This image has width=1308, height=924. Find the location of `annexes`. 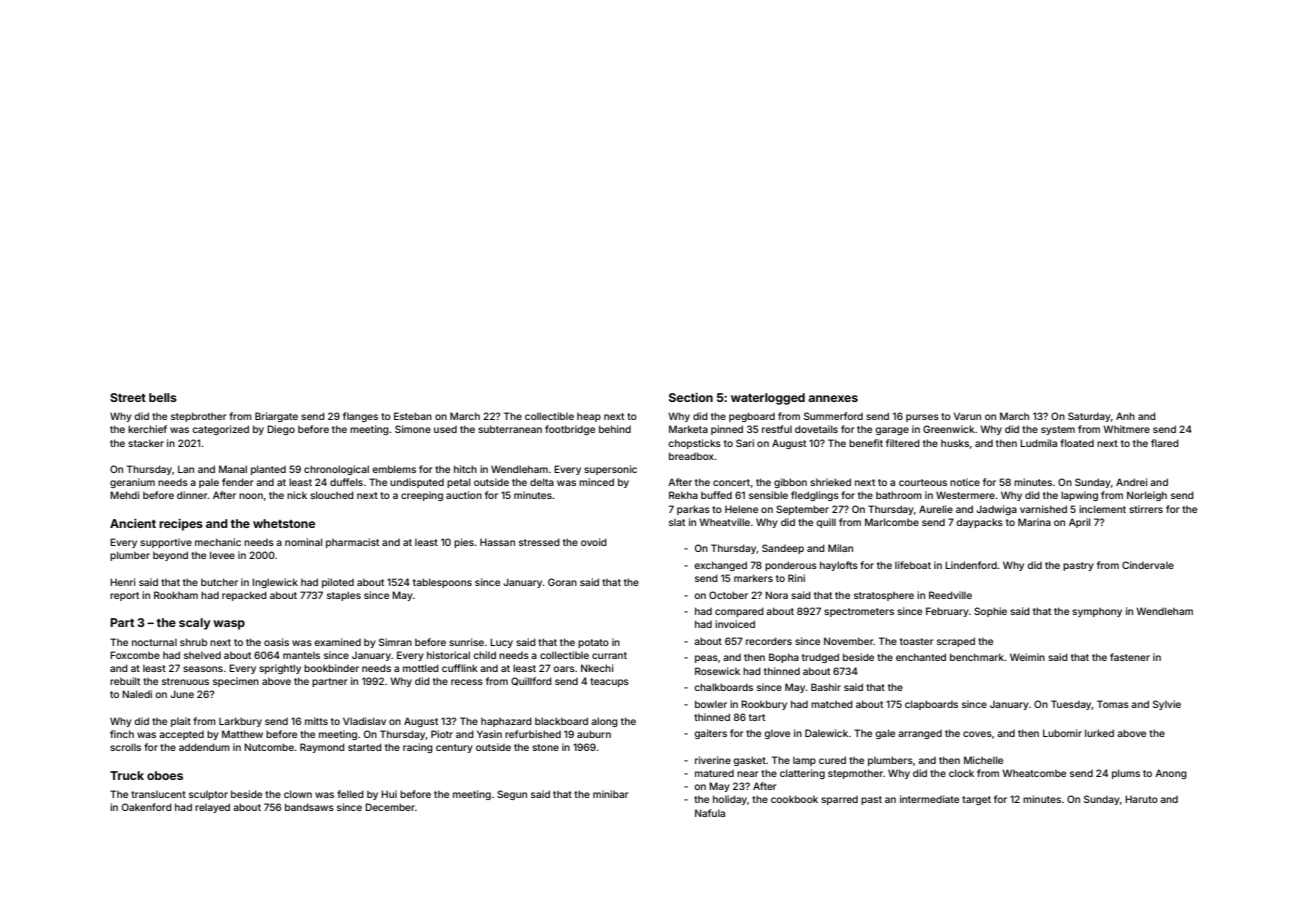

annexes is located at coordinates (833, 398).
